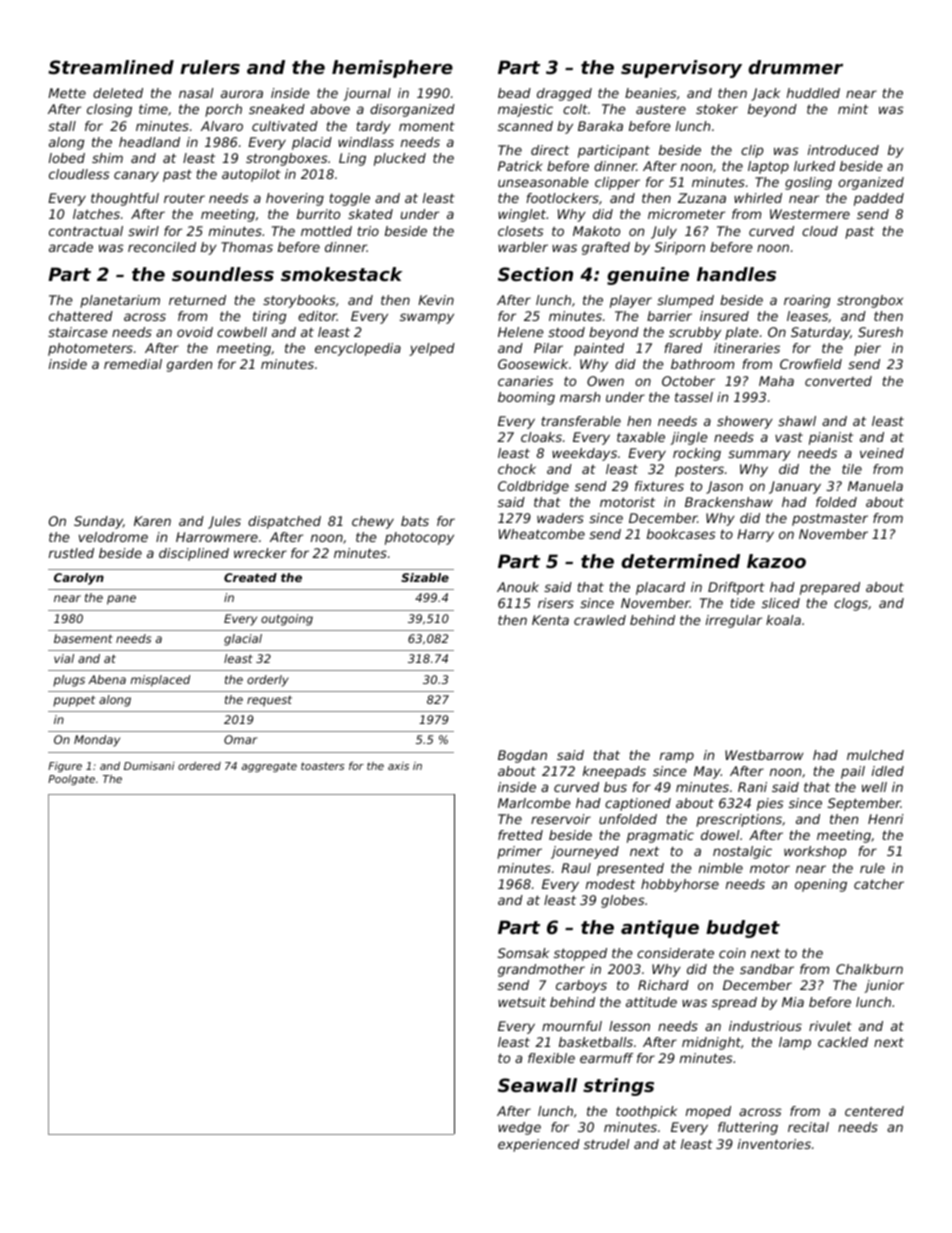 This document has width=952, height=1233. What do you see at coordinates (111, 67) in the document?
I see `Streamlined` at bounding box center [111, 67].
